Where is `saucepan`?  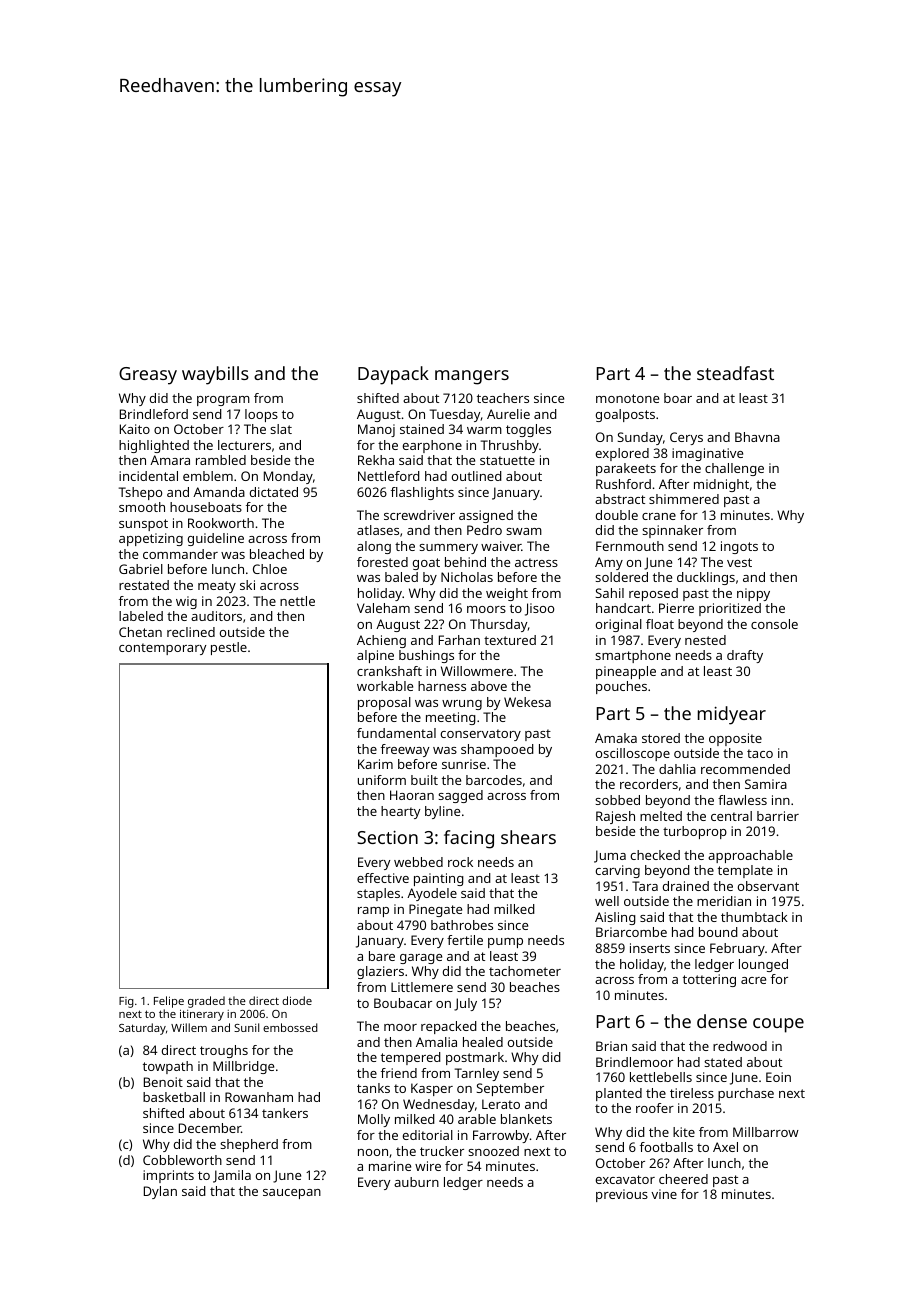
saucepan is located at coordinates (292, 1194).
